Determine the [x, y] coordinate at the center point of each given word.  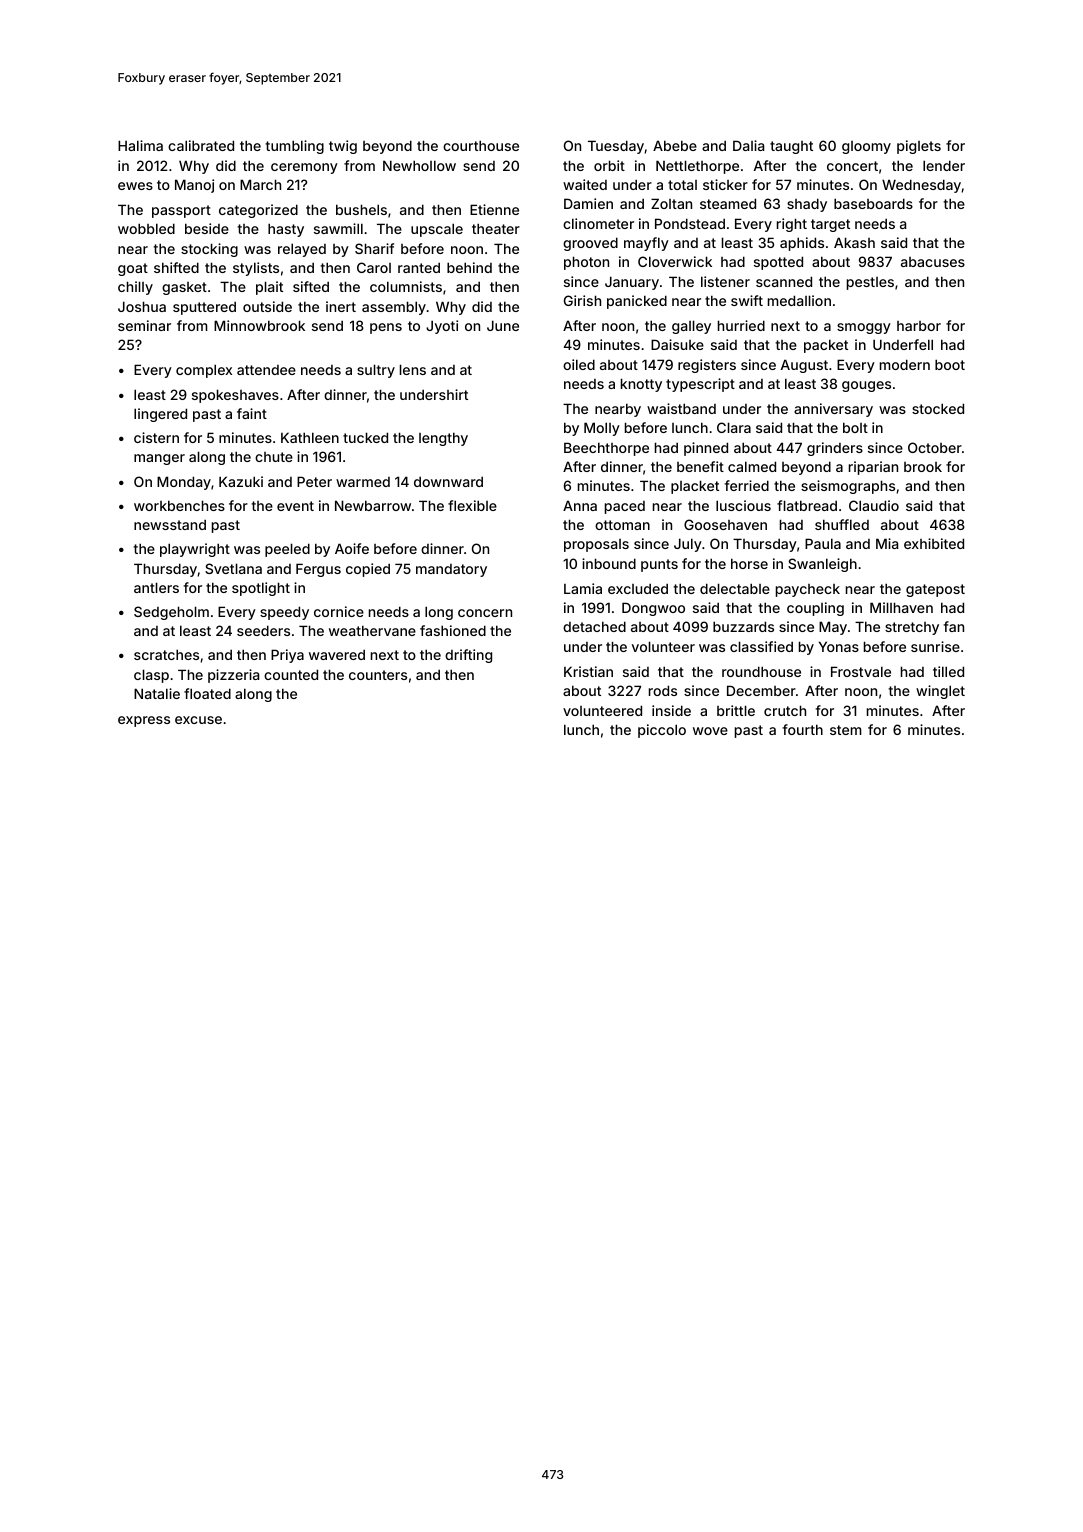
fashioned [453, 630]
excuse [198, 720]
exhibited [934, 543]
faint [252, 413]
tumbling [294, 147]
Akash [854, 242]
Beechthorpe [606, 449]
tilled [948, 671]
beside [207, 228]
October [935, 447]
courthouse [481, 145]
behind [469, 267]
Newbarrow [373, 505]
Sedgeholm [171, 613]
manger [159, 459]
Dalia [748, 145]
